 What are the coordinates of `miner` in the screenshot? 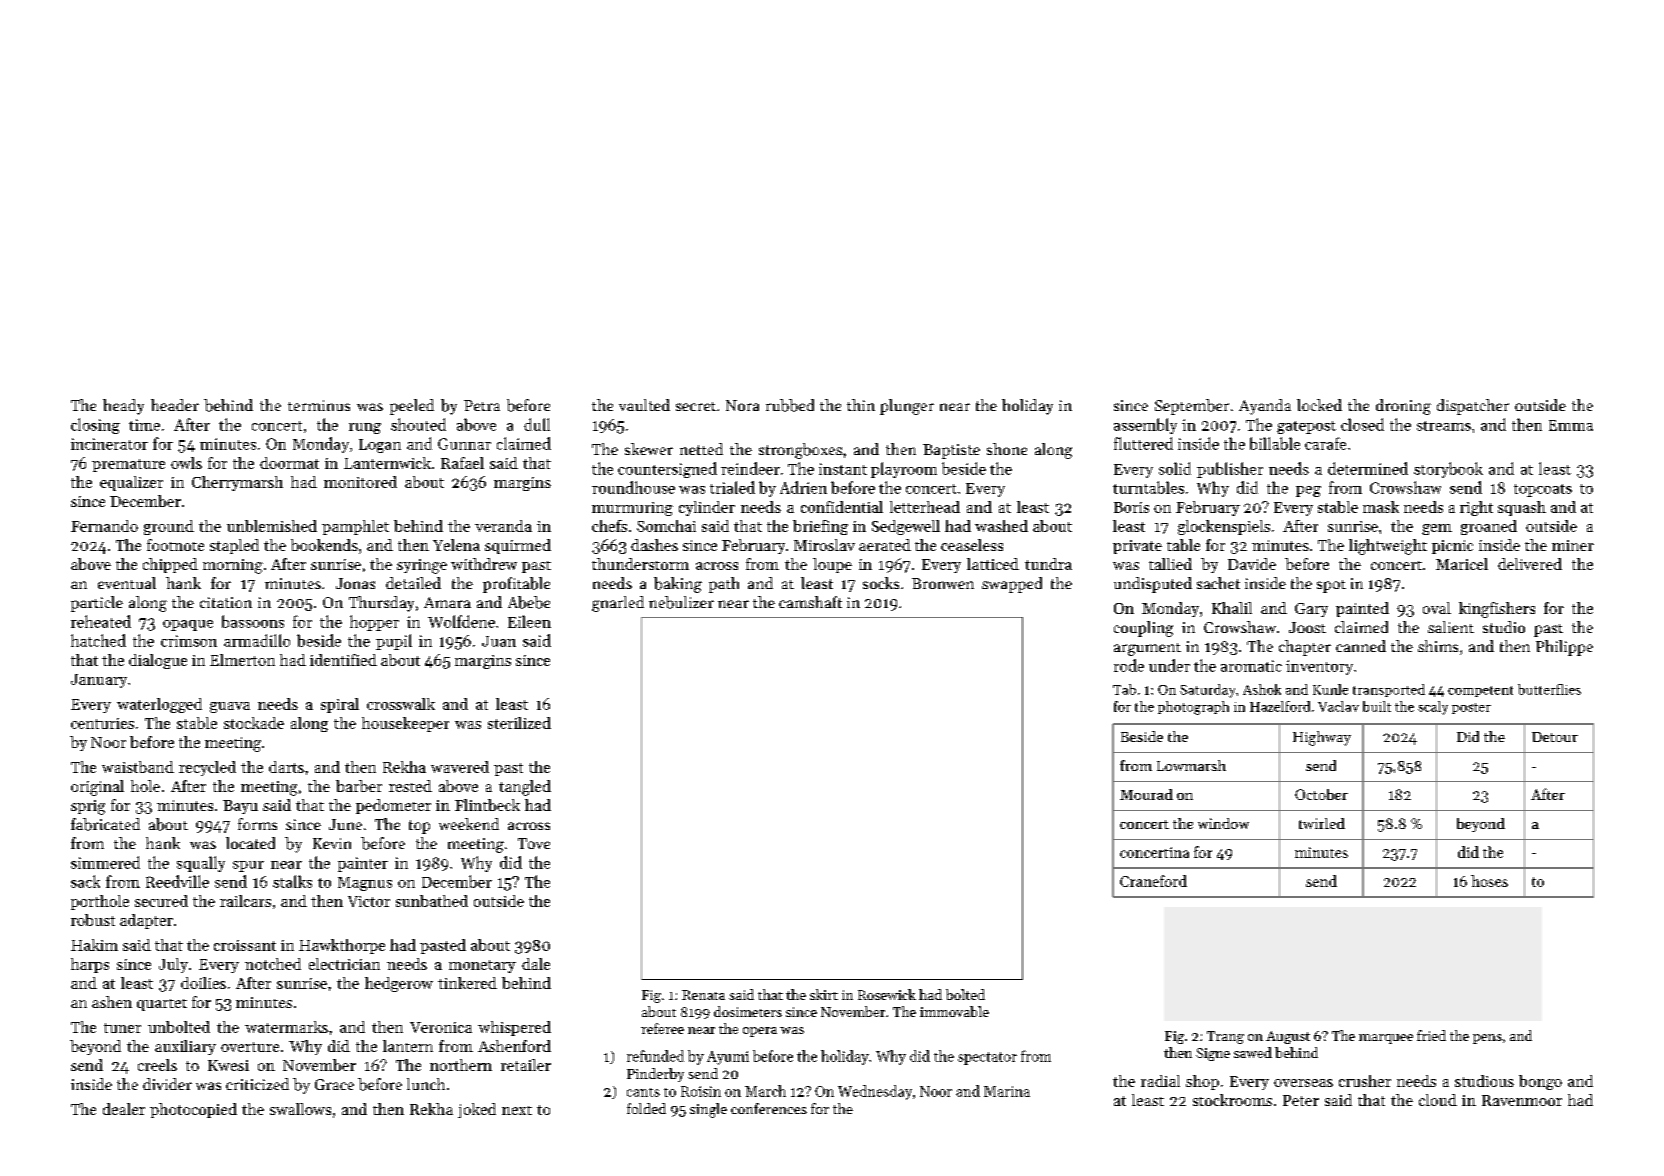 It's located at (1573, 545).
